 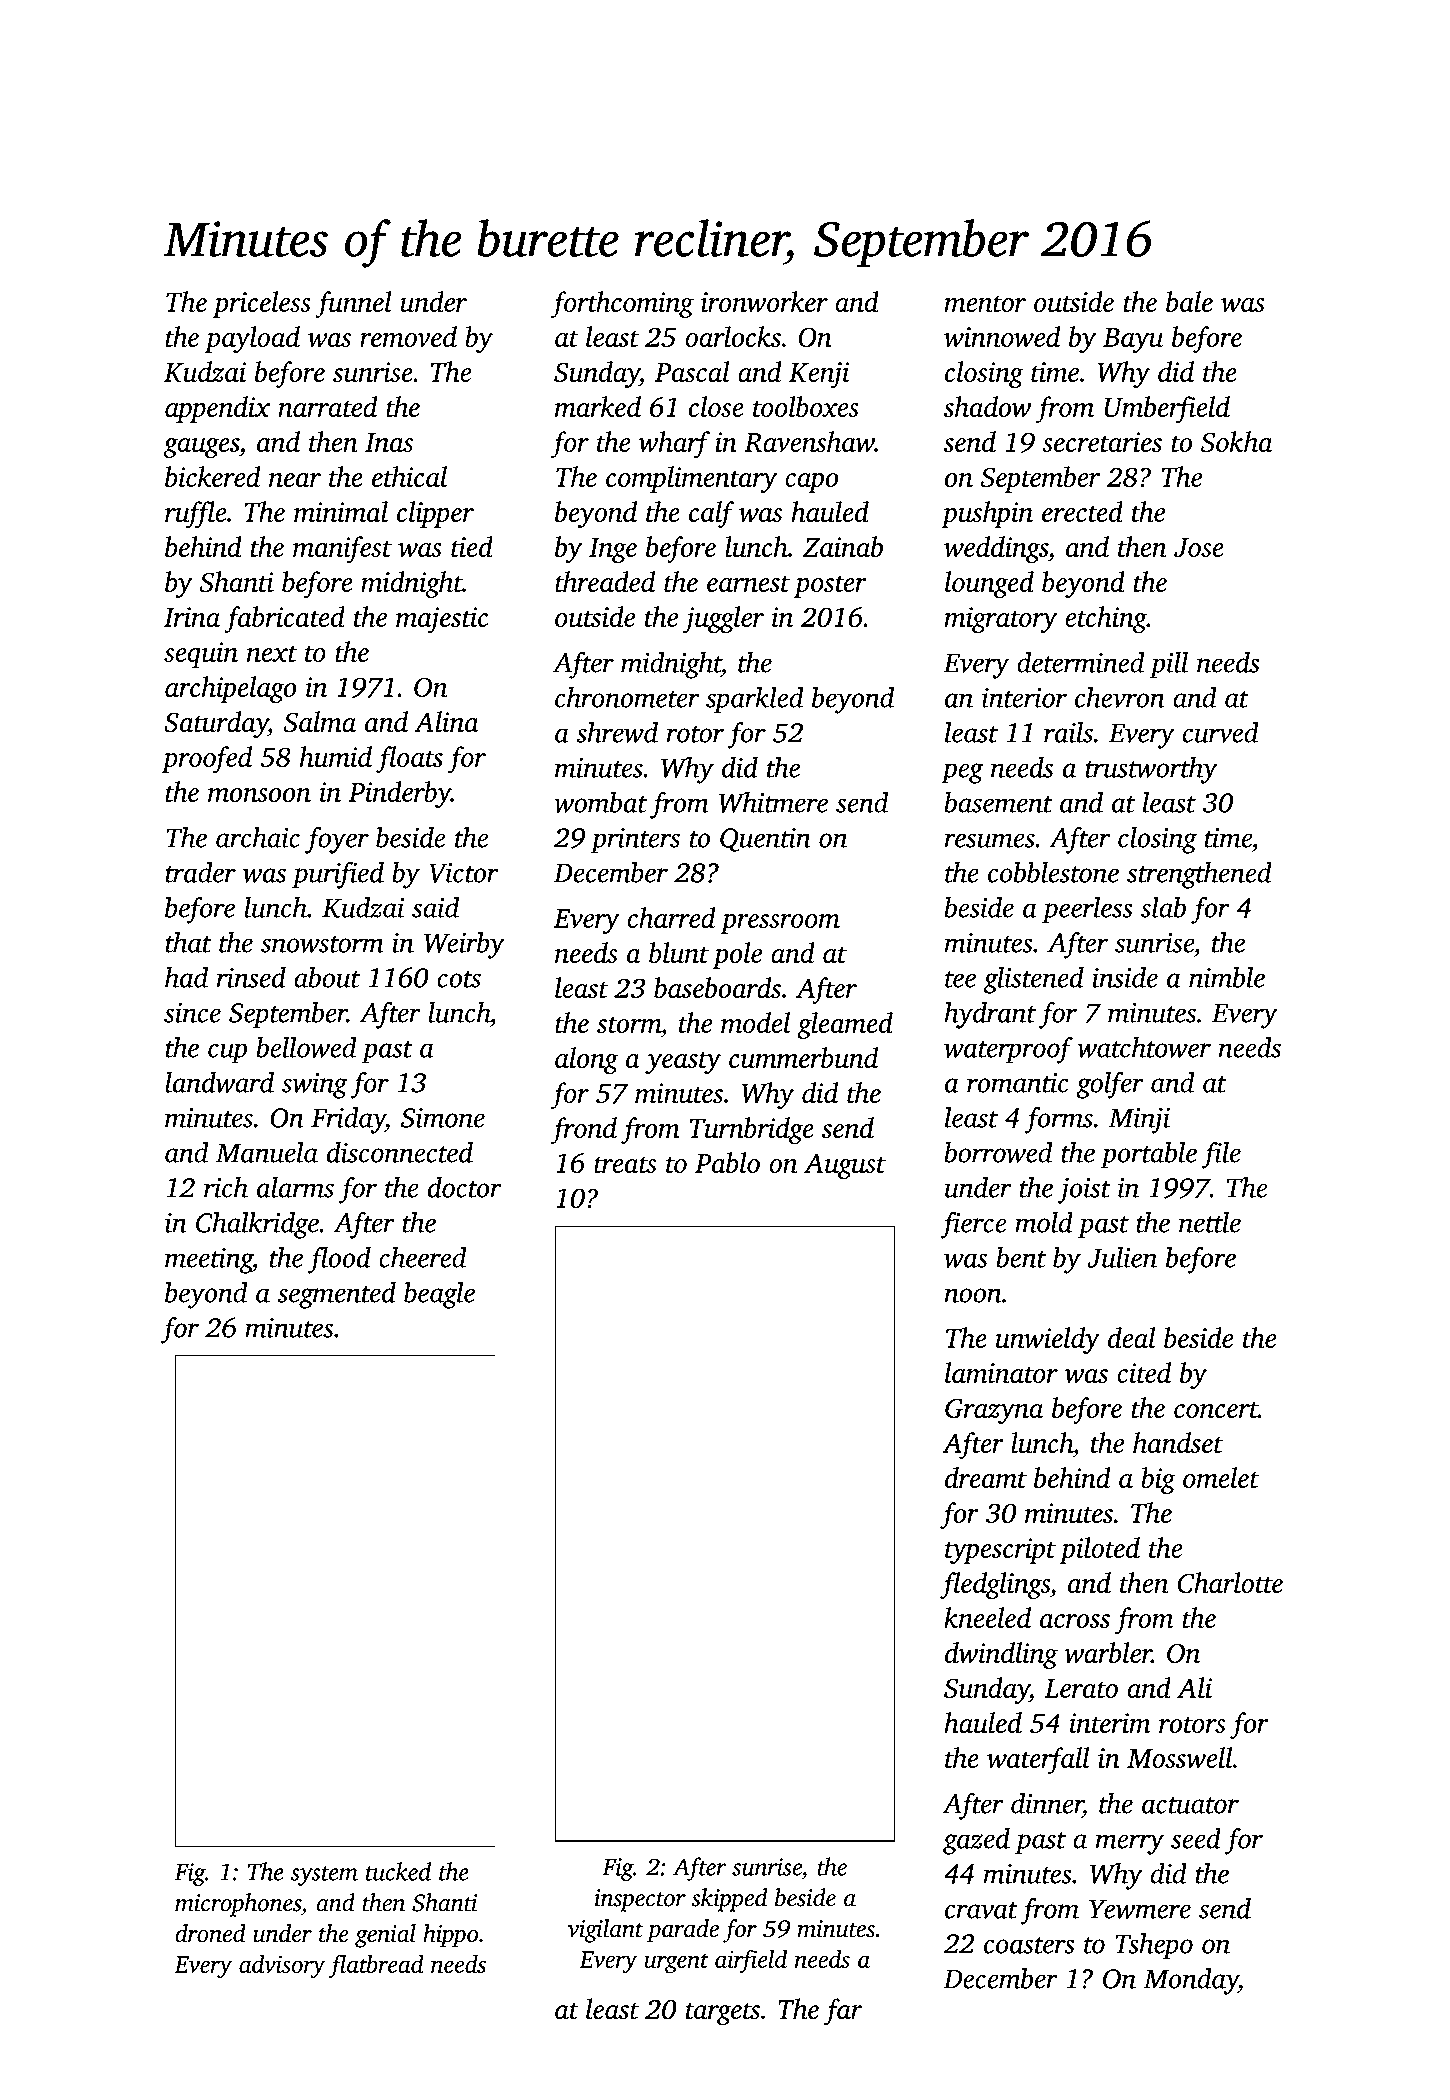 I want to click on meeting, so click(x=209, y=1261).
